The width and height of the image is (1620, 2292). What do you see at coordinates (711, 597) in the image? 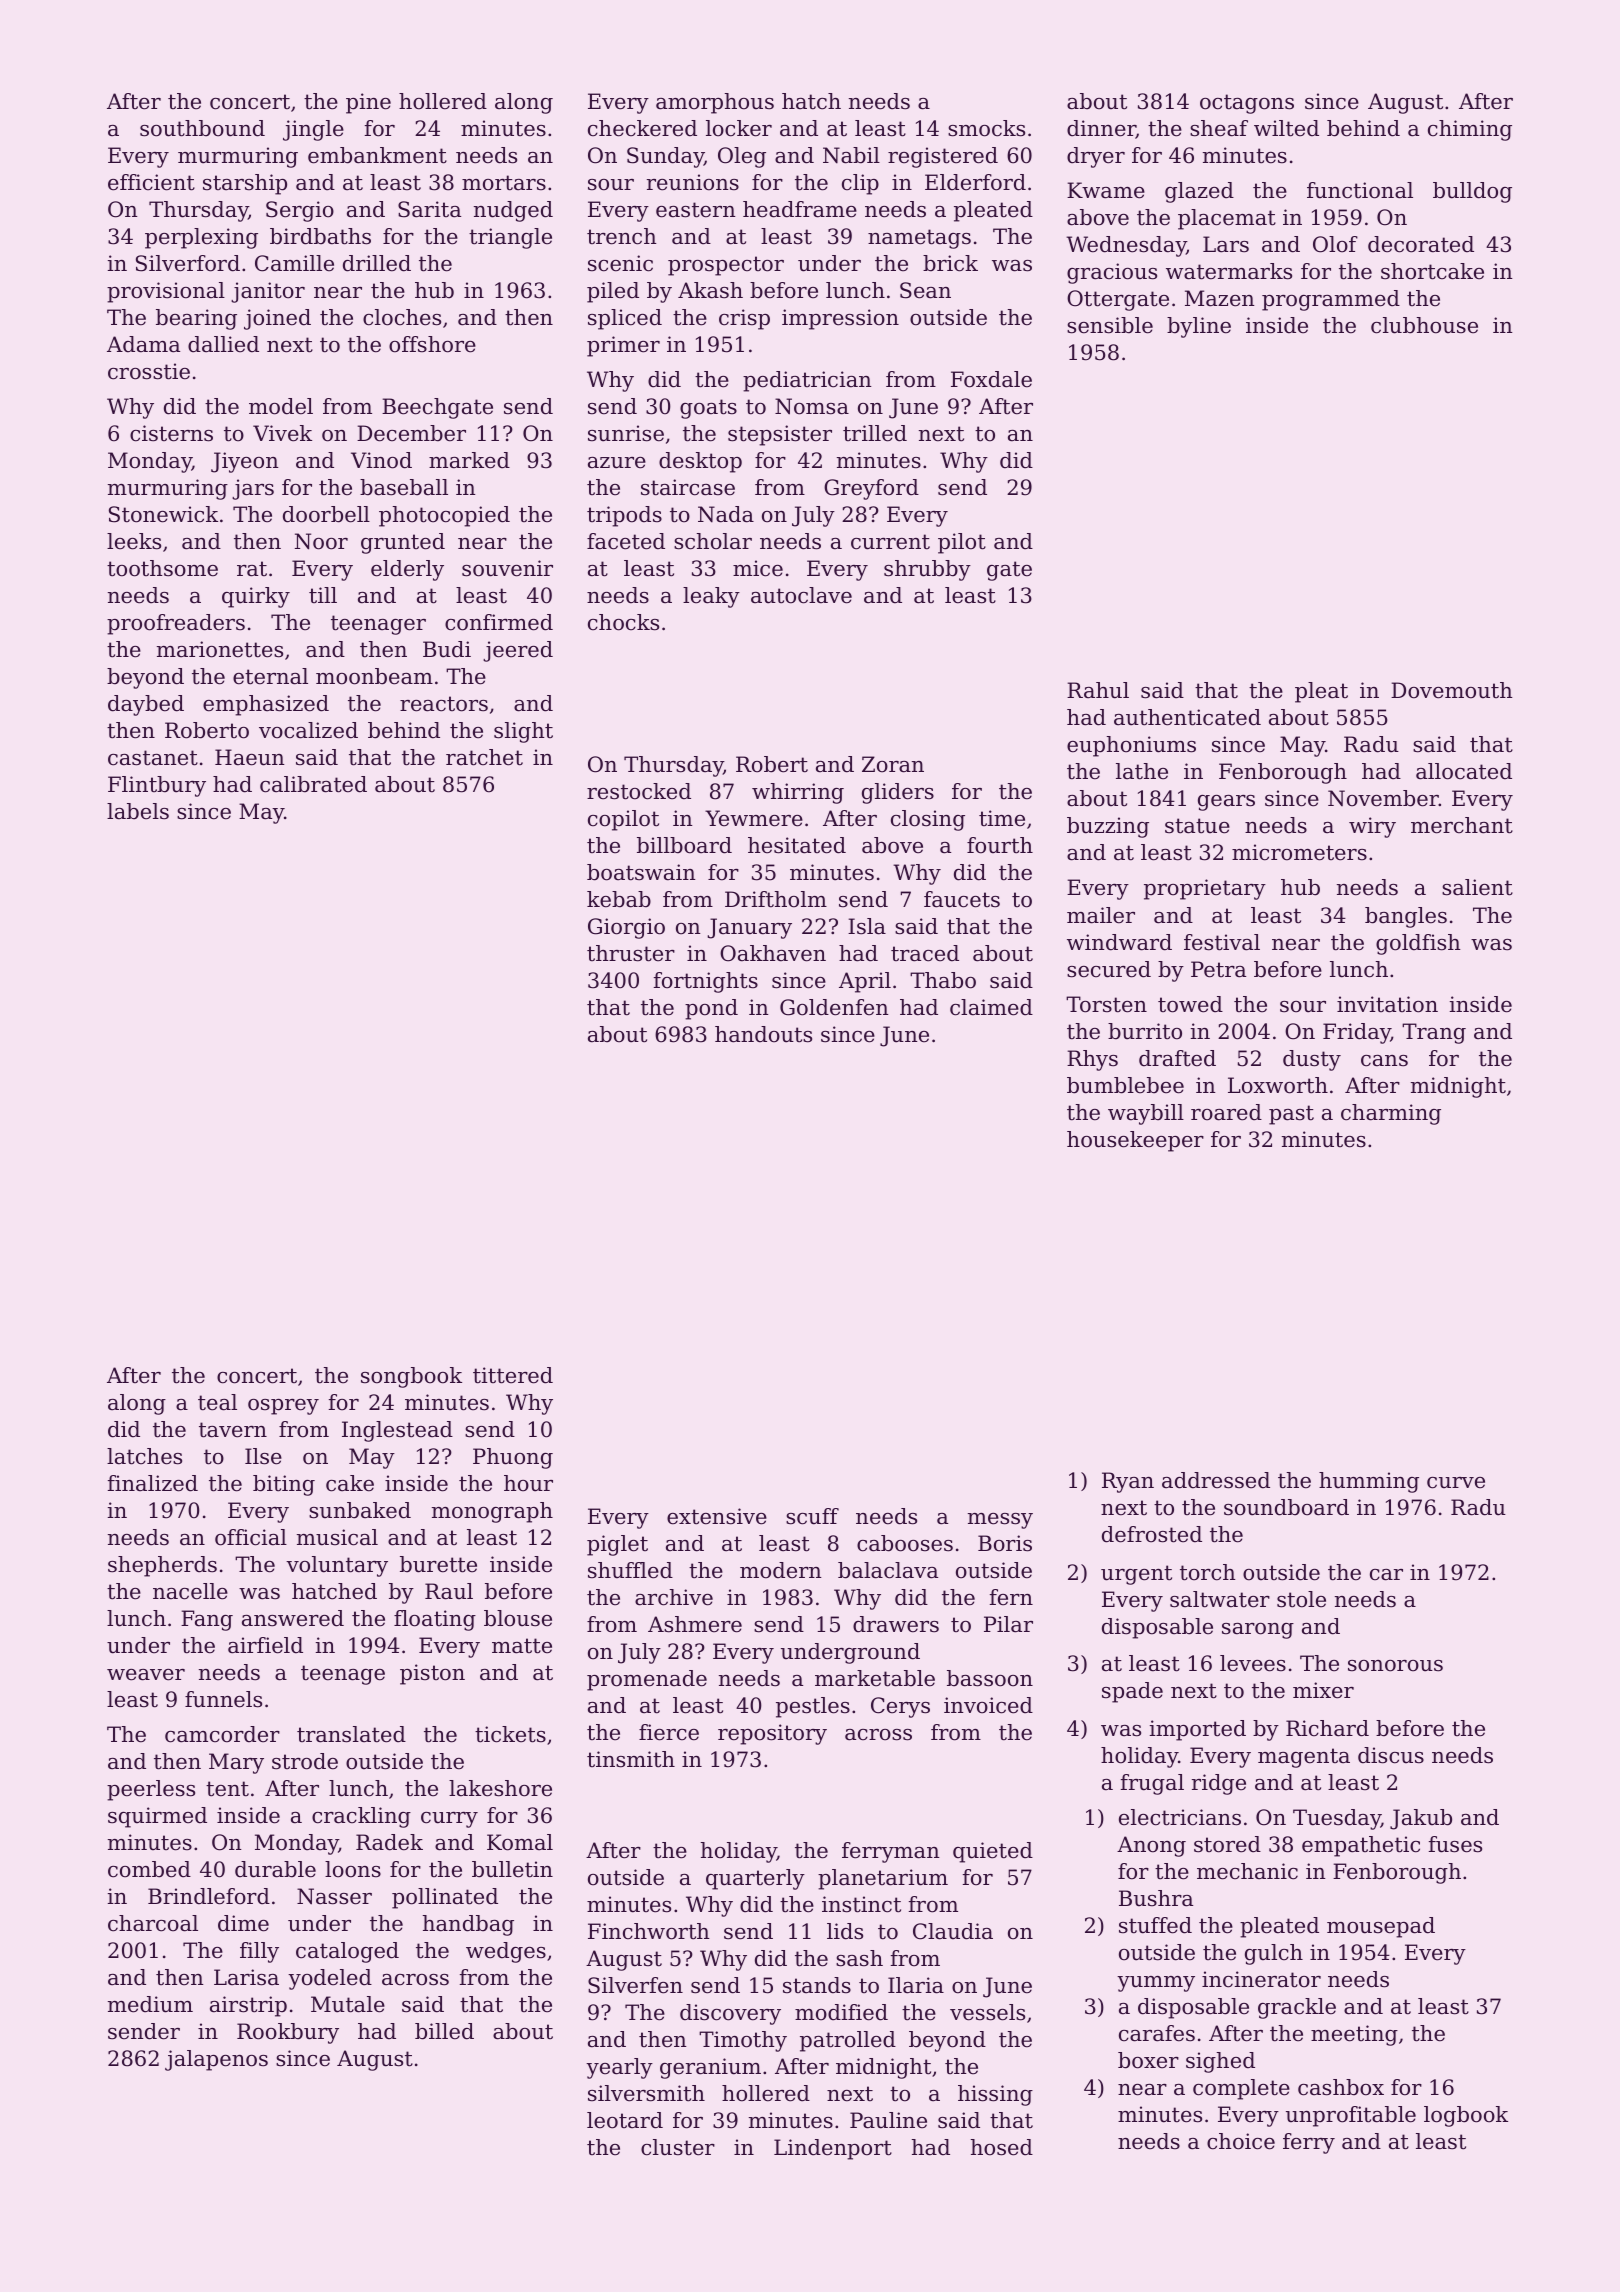
I see `leaky` at bounding box center [711, 597].
